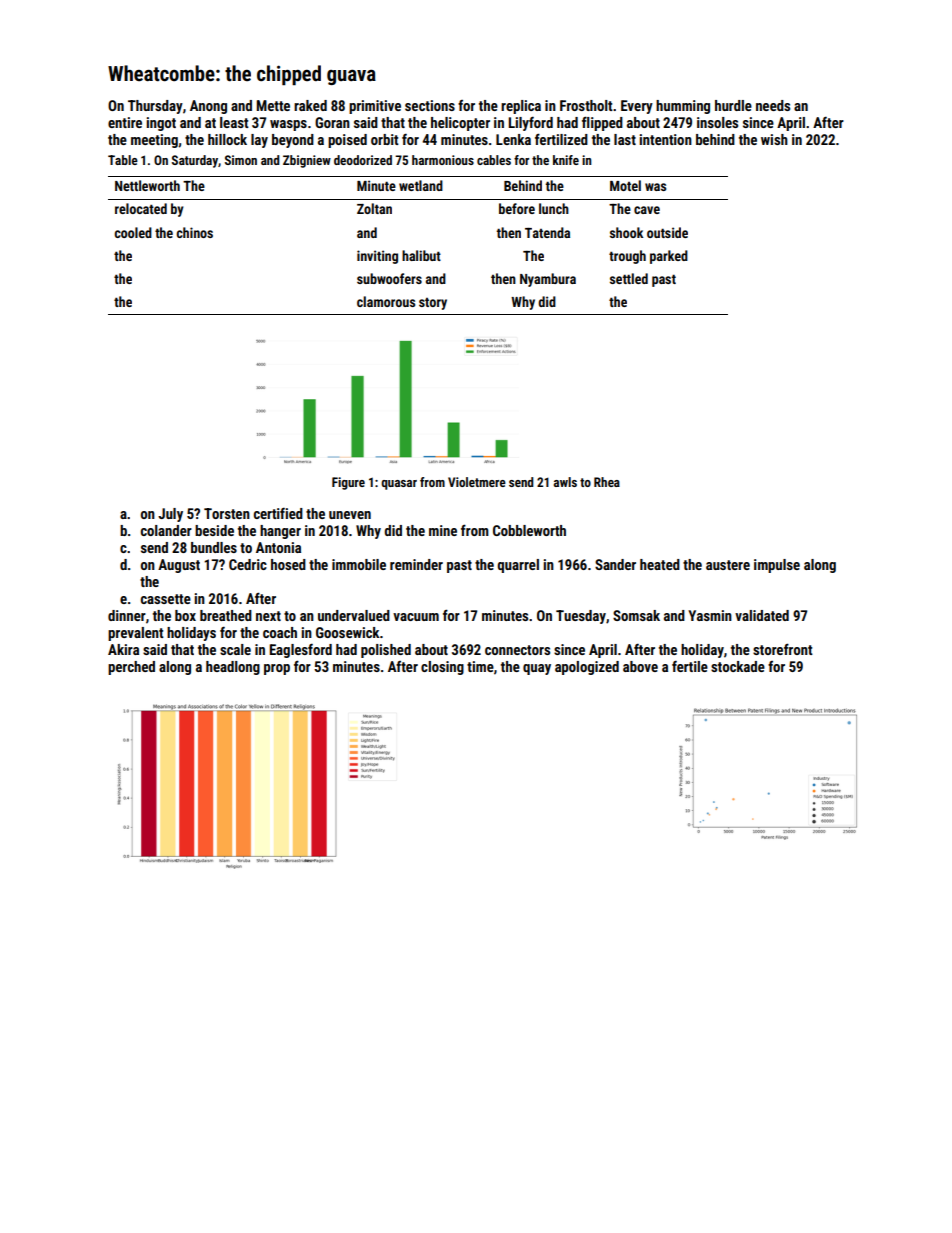 The height and width of the page is (1233, 952). Describe the element at coordinates (430, 105) in the page. I see `sections` at that location.
